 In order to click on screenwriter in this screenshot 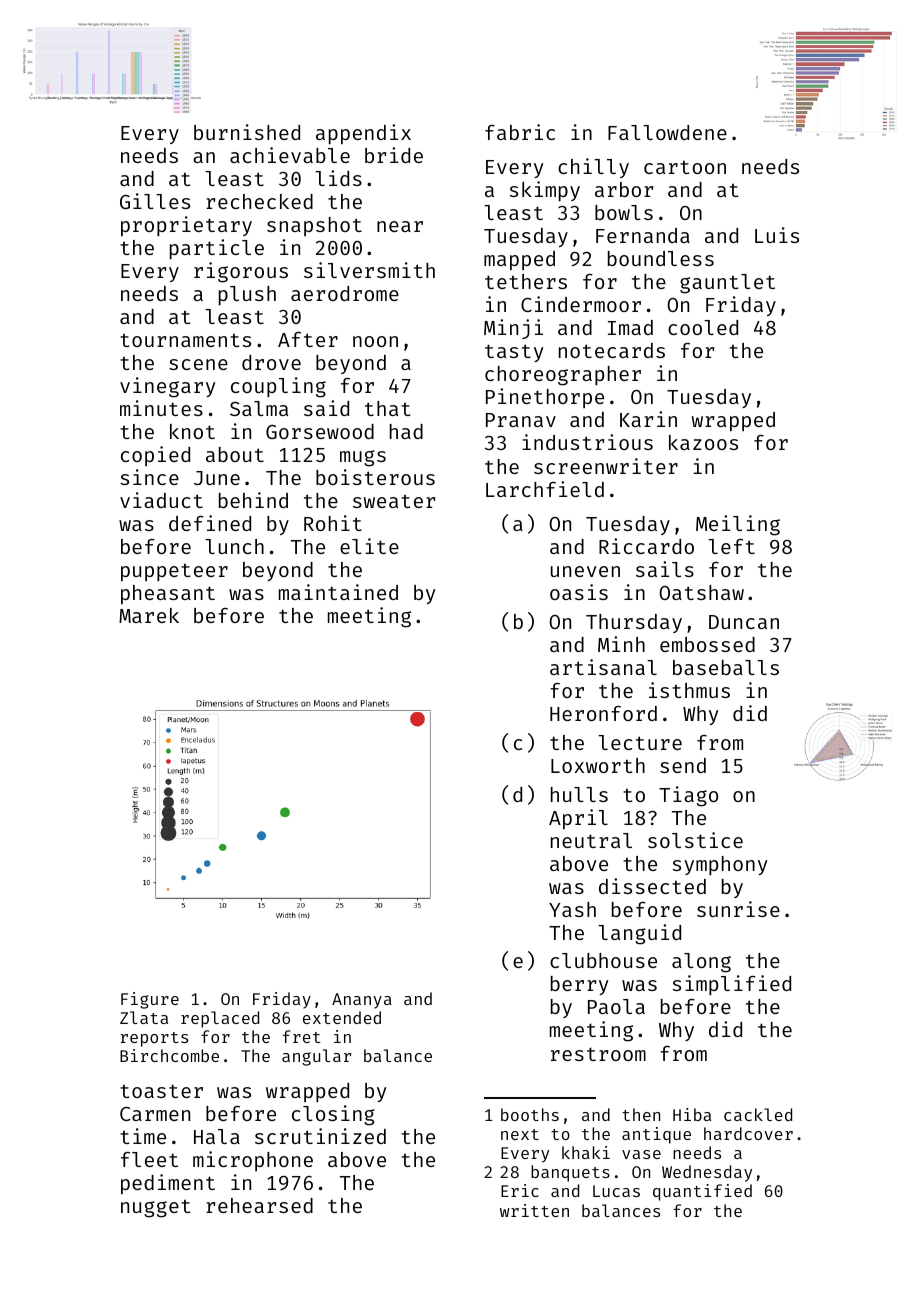, I will do `click(606, 466)`.
